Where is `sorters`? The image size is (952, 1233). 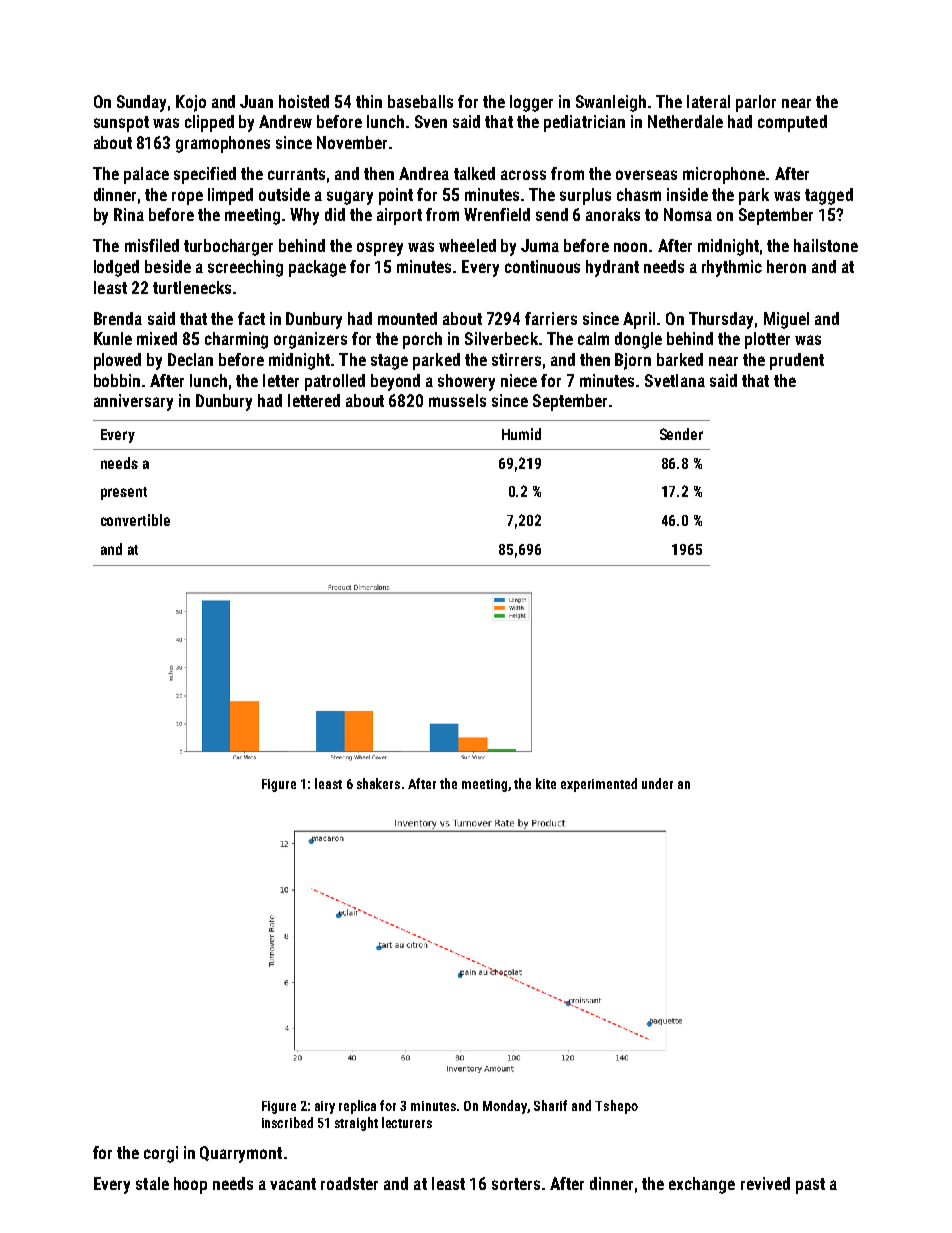
sorters is located at coordinates (516, 1184).
